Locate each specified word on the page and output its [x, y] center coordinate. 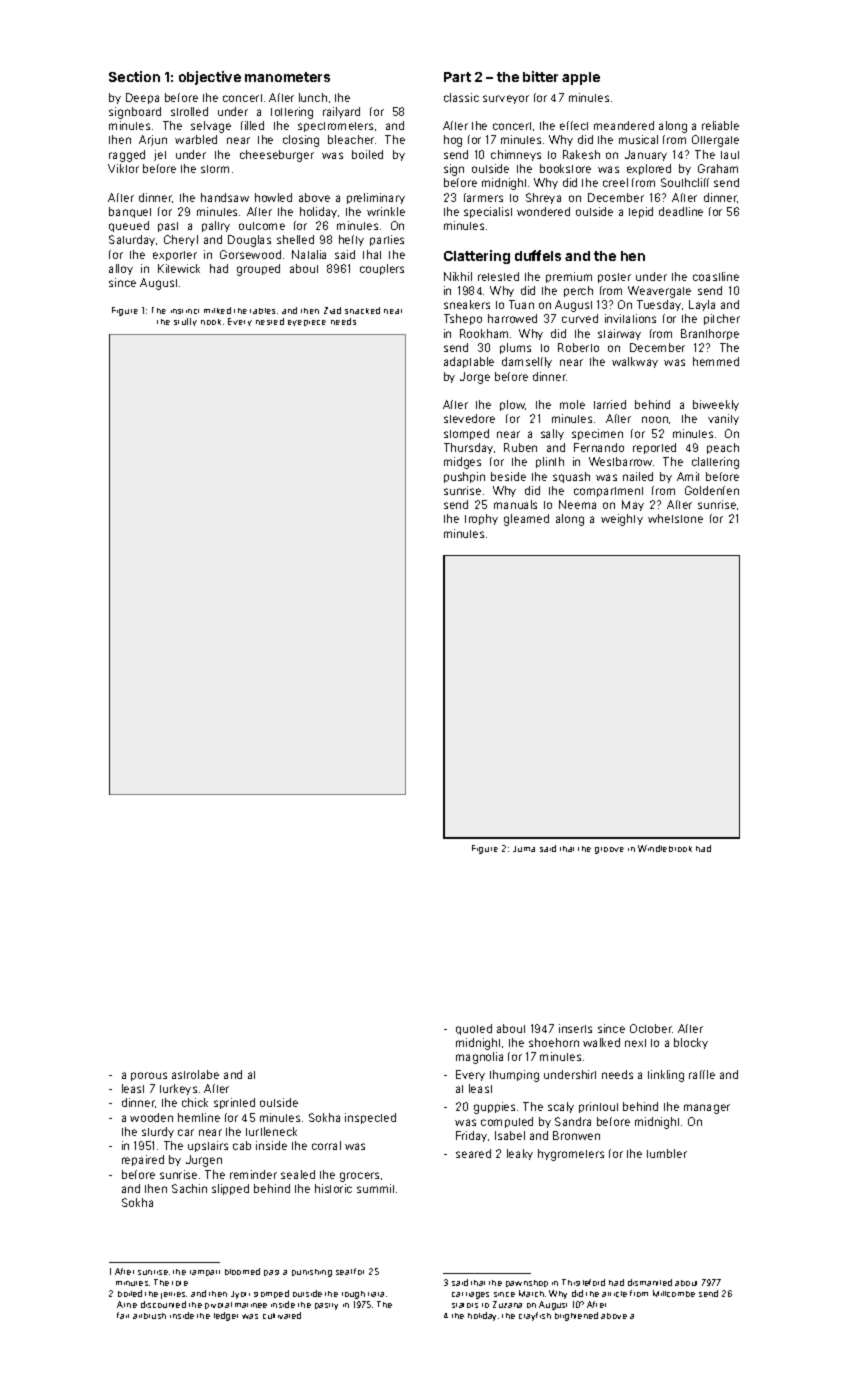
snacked [362, 310]
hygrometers [571, 1155]
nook [211, 322]
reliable [720, 125]
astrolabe [195, 1074]
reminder [253, 1174]
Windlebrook [665, 848]
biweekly [716, 405]
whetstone [675, 518]
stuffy [185, 322]
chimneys [516, 155]
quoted [474, 1029]
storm [215, 169]
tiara [376, 1294]
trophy [481, 519]
